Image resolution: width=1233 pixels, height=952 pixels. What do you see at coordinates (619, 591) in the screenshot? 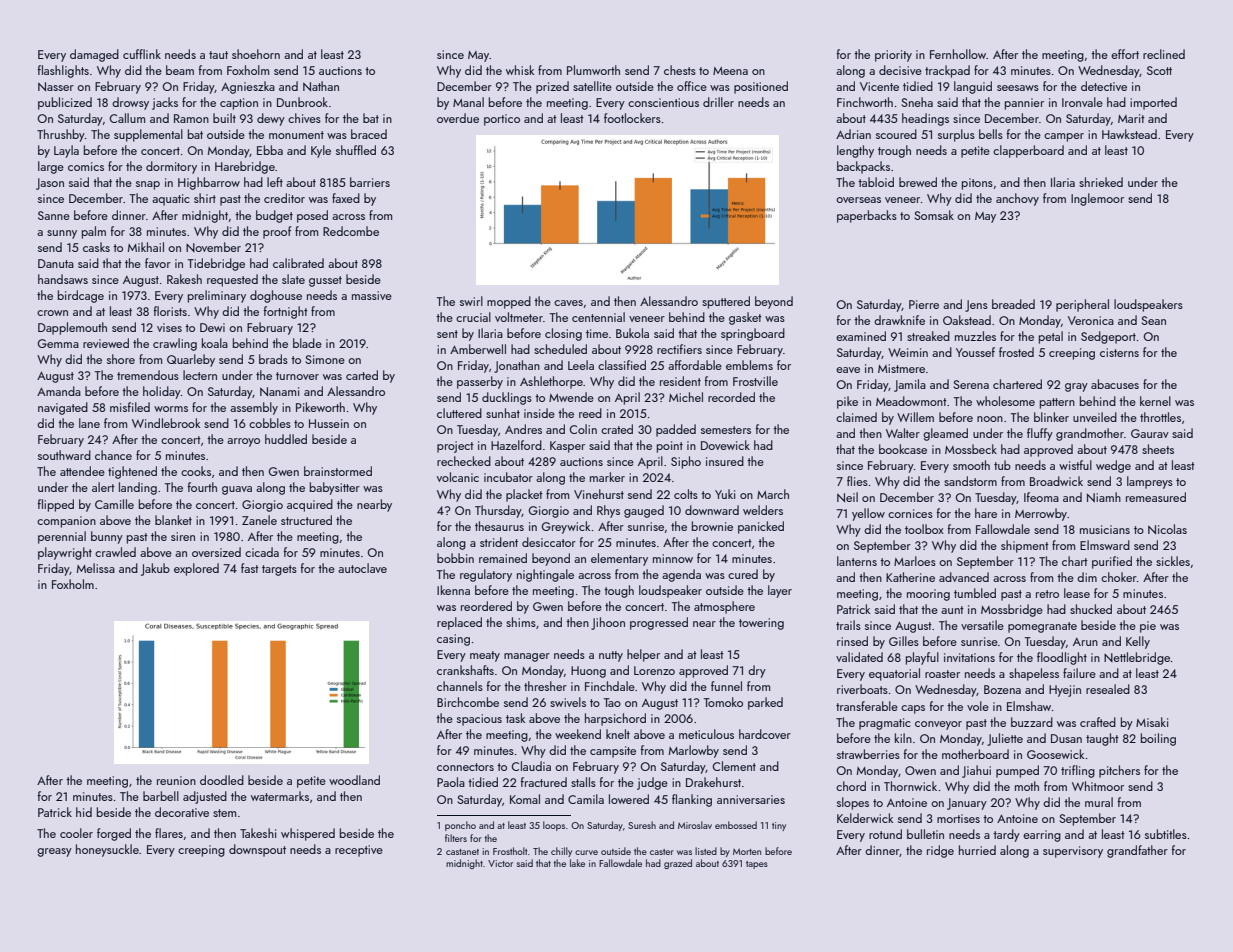
I see `tough` at bounding box center [619, 591].
